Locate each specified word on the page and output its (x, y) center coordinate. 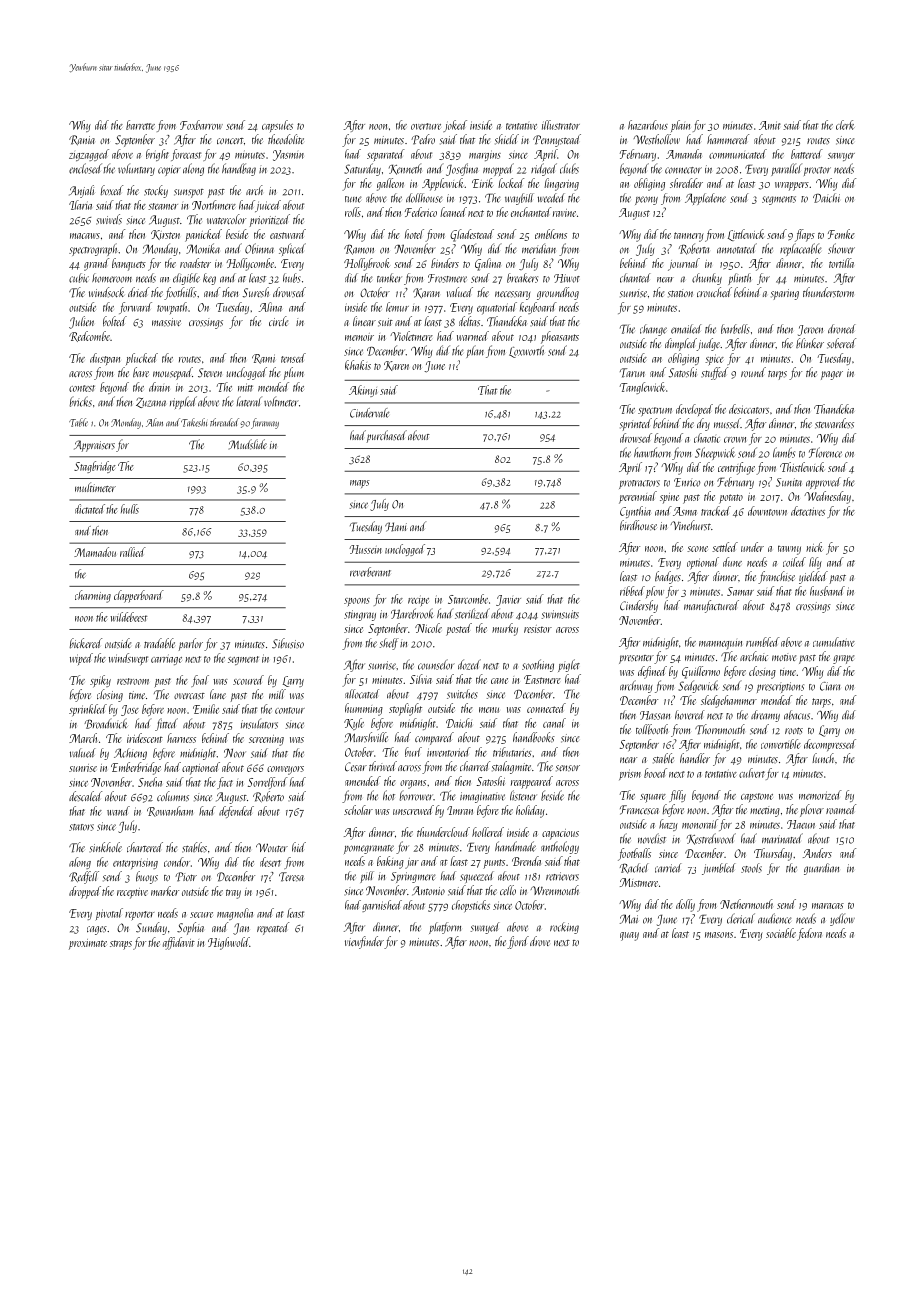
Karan (426, 293)
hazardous (648, 125)
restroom (133, 681)
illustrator (561, 125)
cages (97, 930)
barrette (140, 125)
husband (827, 591)
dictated (90, 509)
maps (360, 484)
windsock (106, 292)
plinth (739, 279)
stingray (360, 615)
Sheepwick (715, 453)
